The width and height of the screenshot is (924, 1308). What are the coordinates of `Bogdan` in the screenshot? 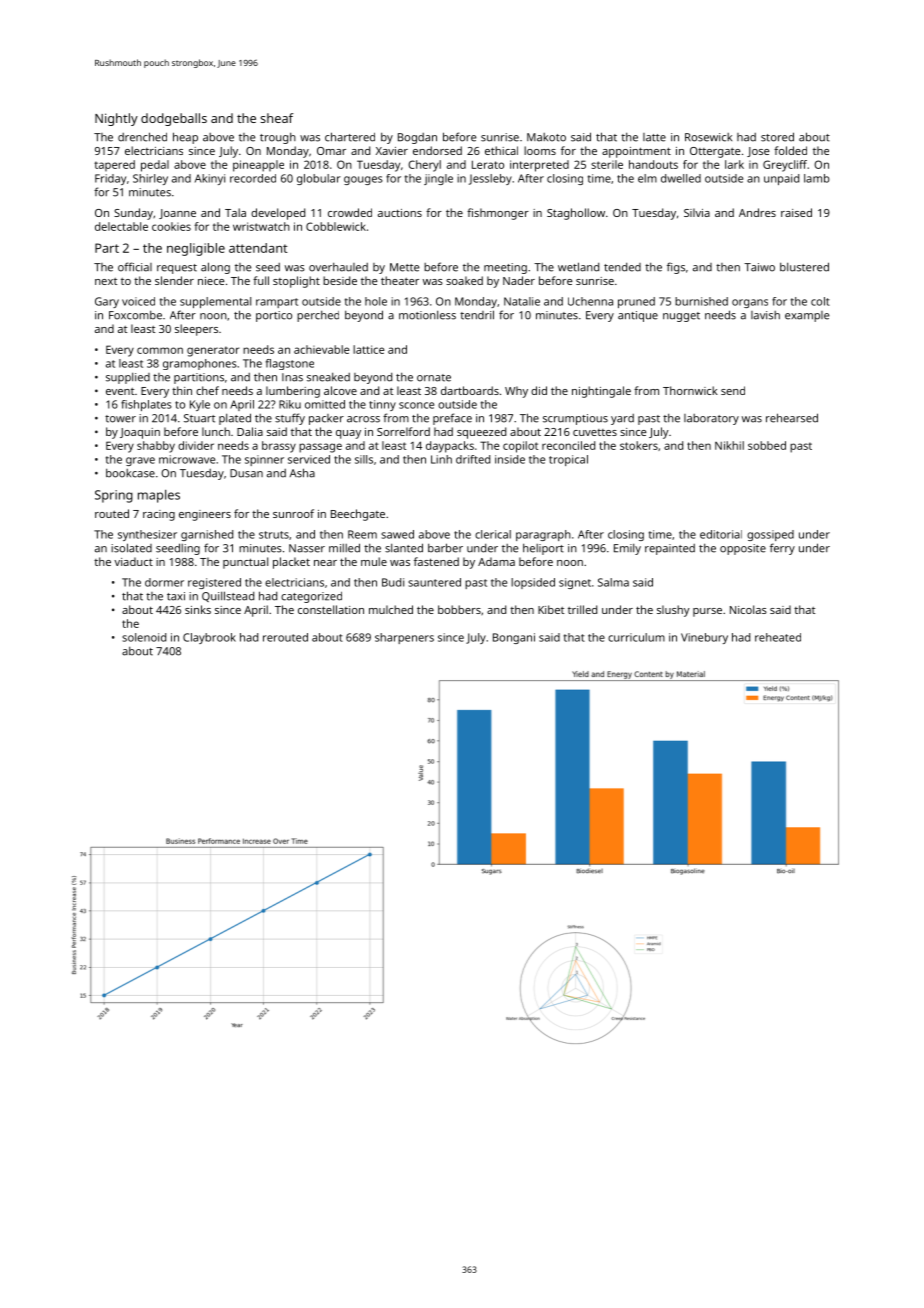 It's located at (417, 138).
